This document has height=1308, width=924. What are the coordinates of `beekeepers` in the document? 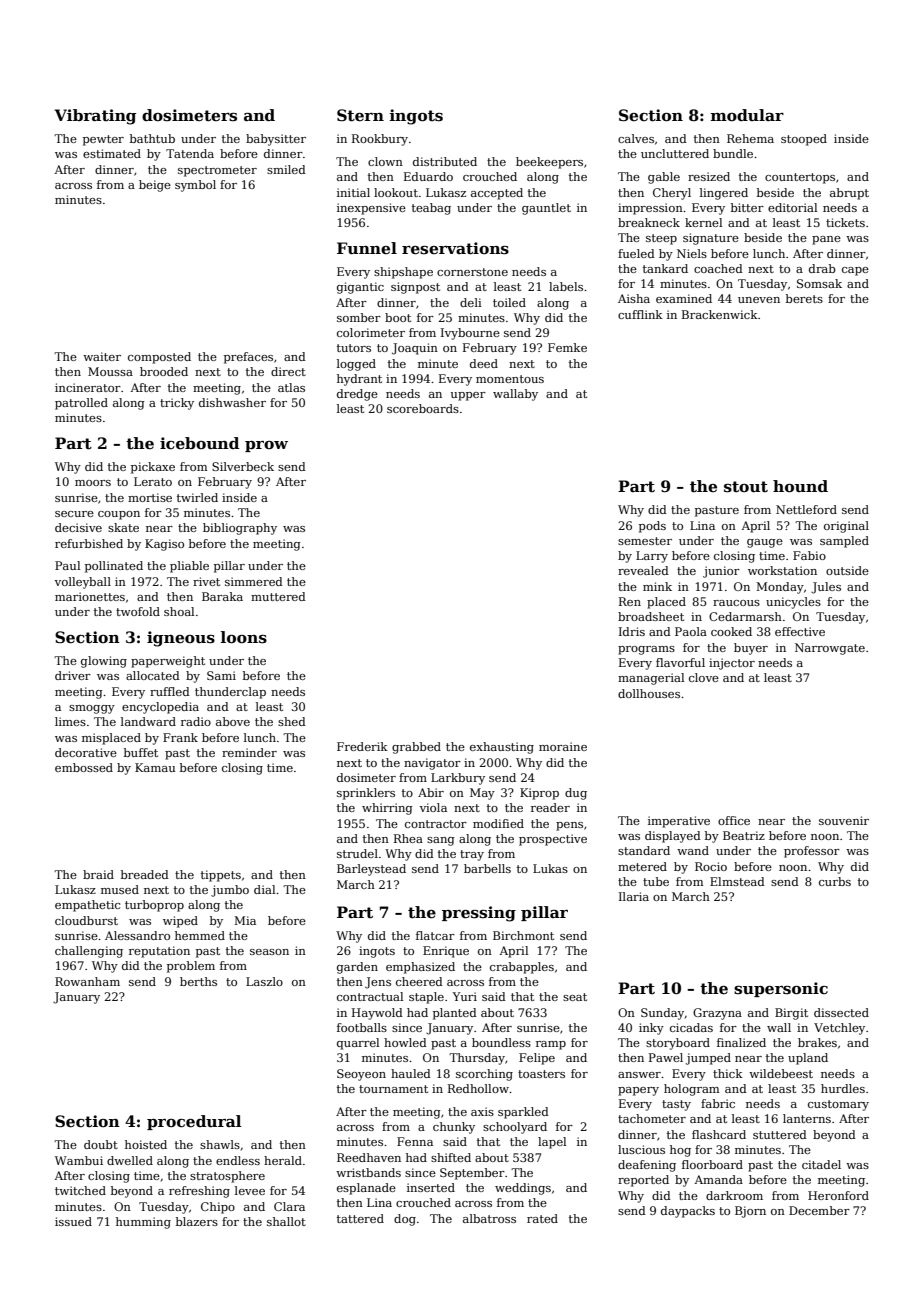 It's located at (549, 163).
